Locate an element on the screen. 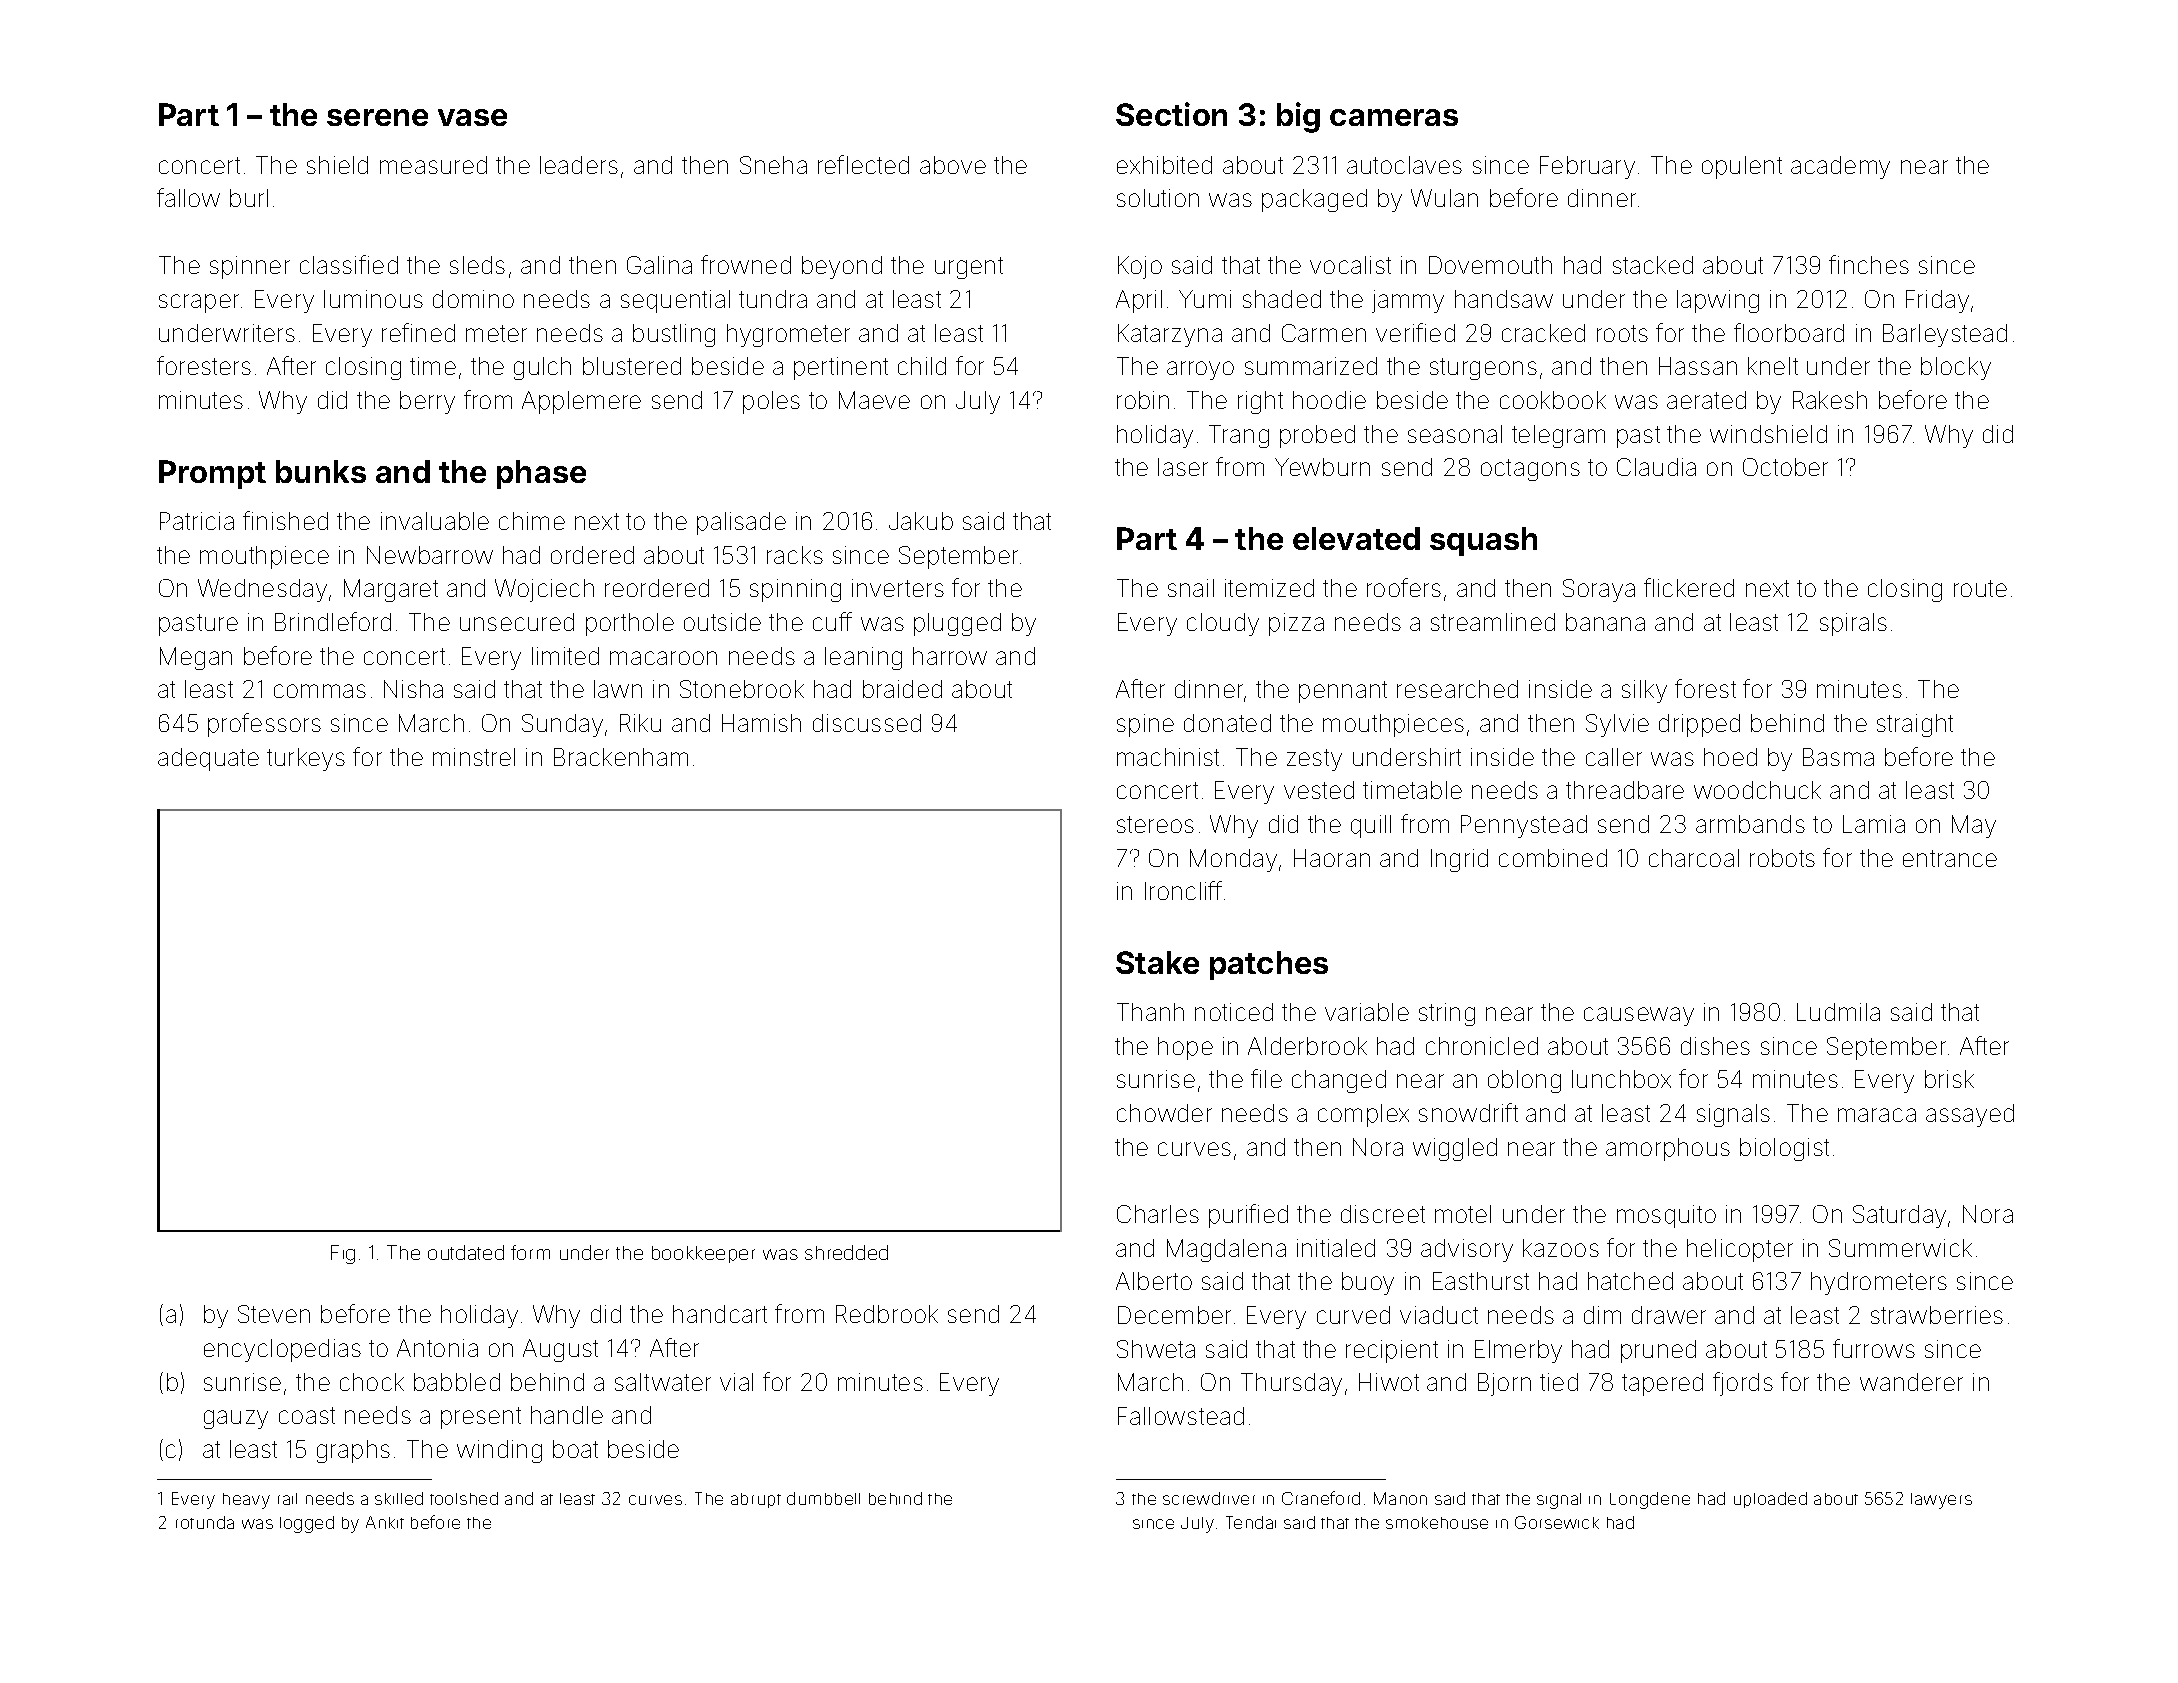 The image size is (2178, 1683). burl is located at coordinates (249, 198).
